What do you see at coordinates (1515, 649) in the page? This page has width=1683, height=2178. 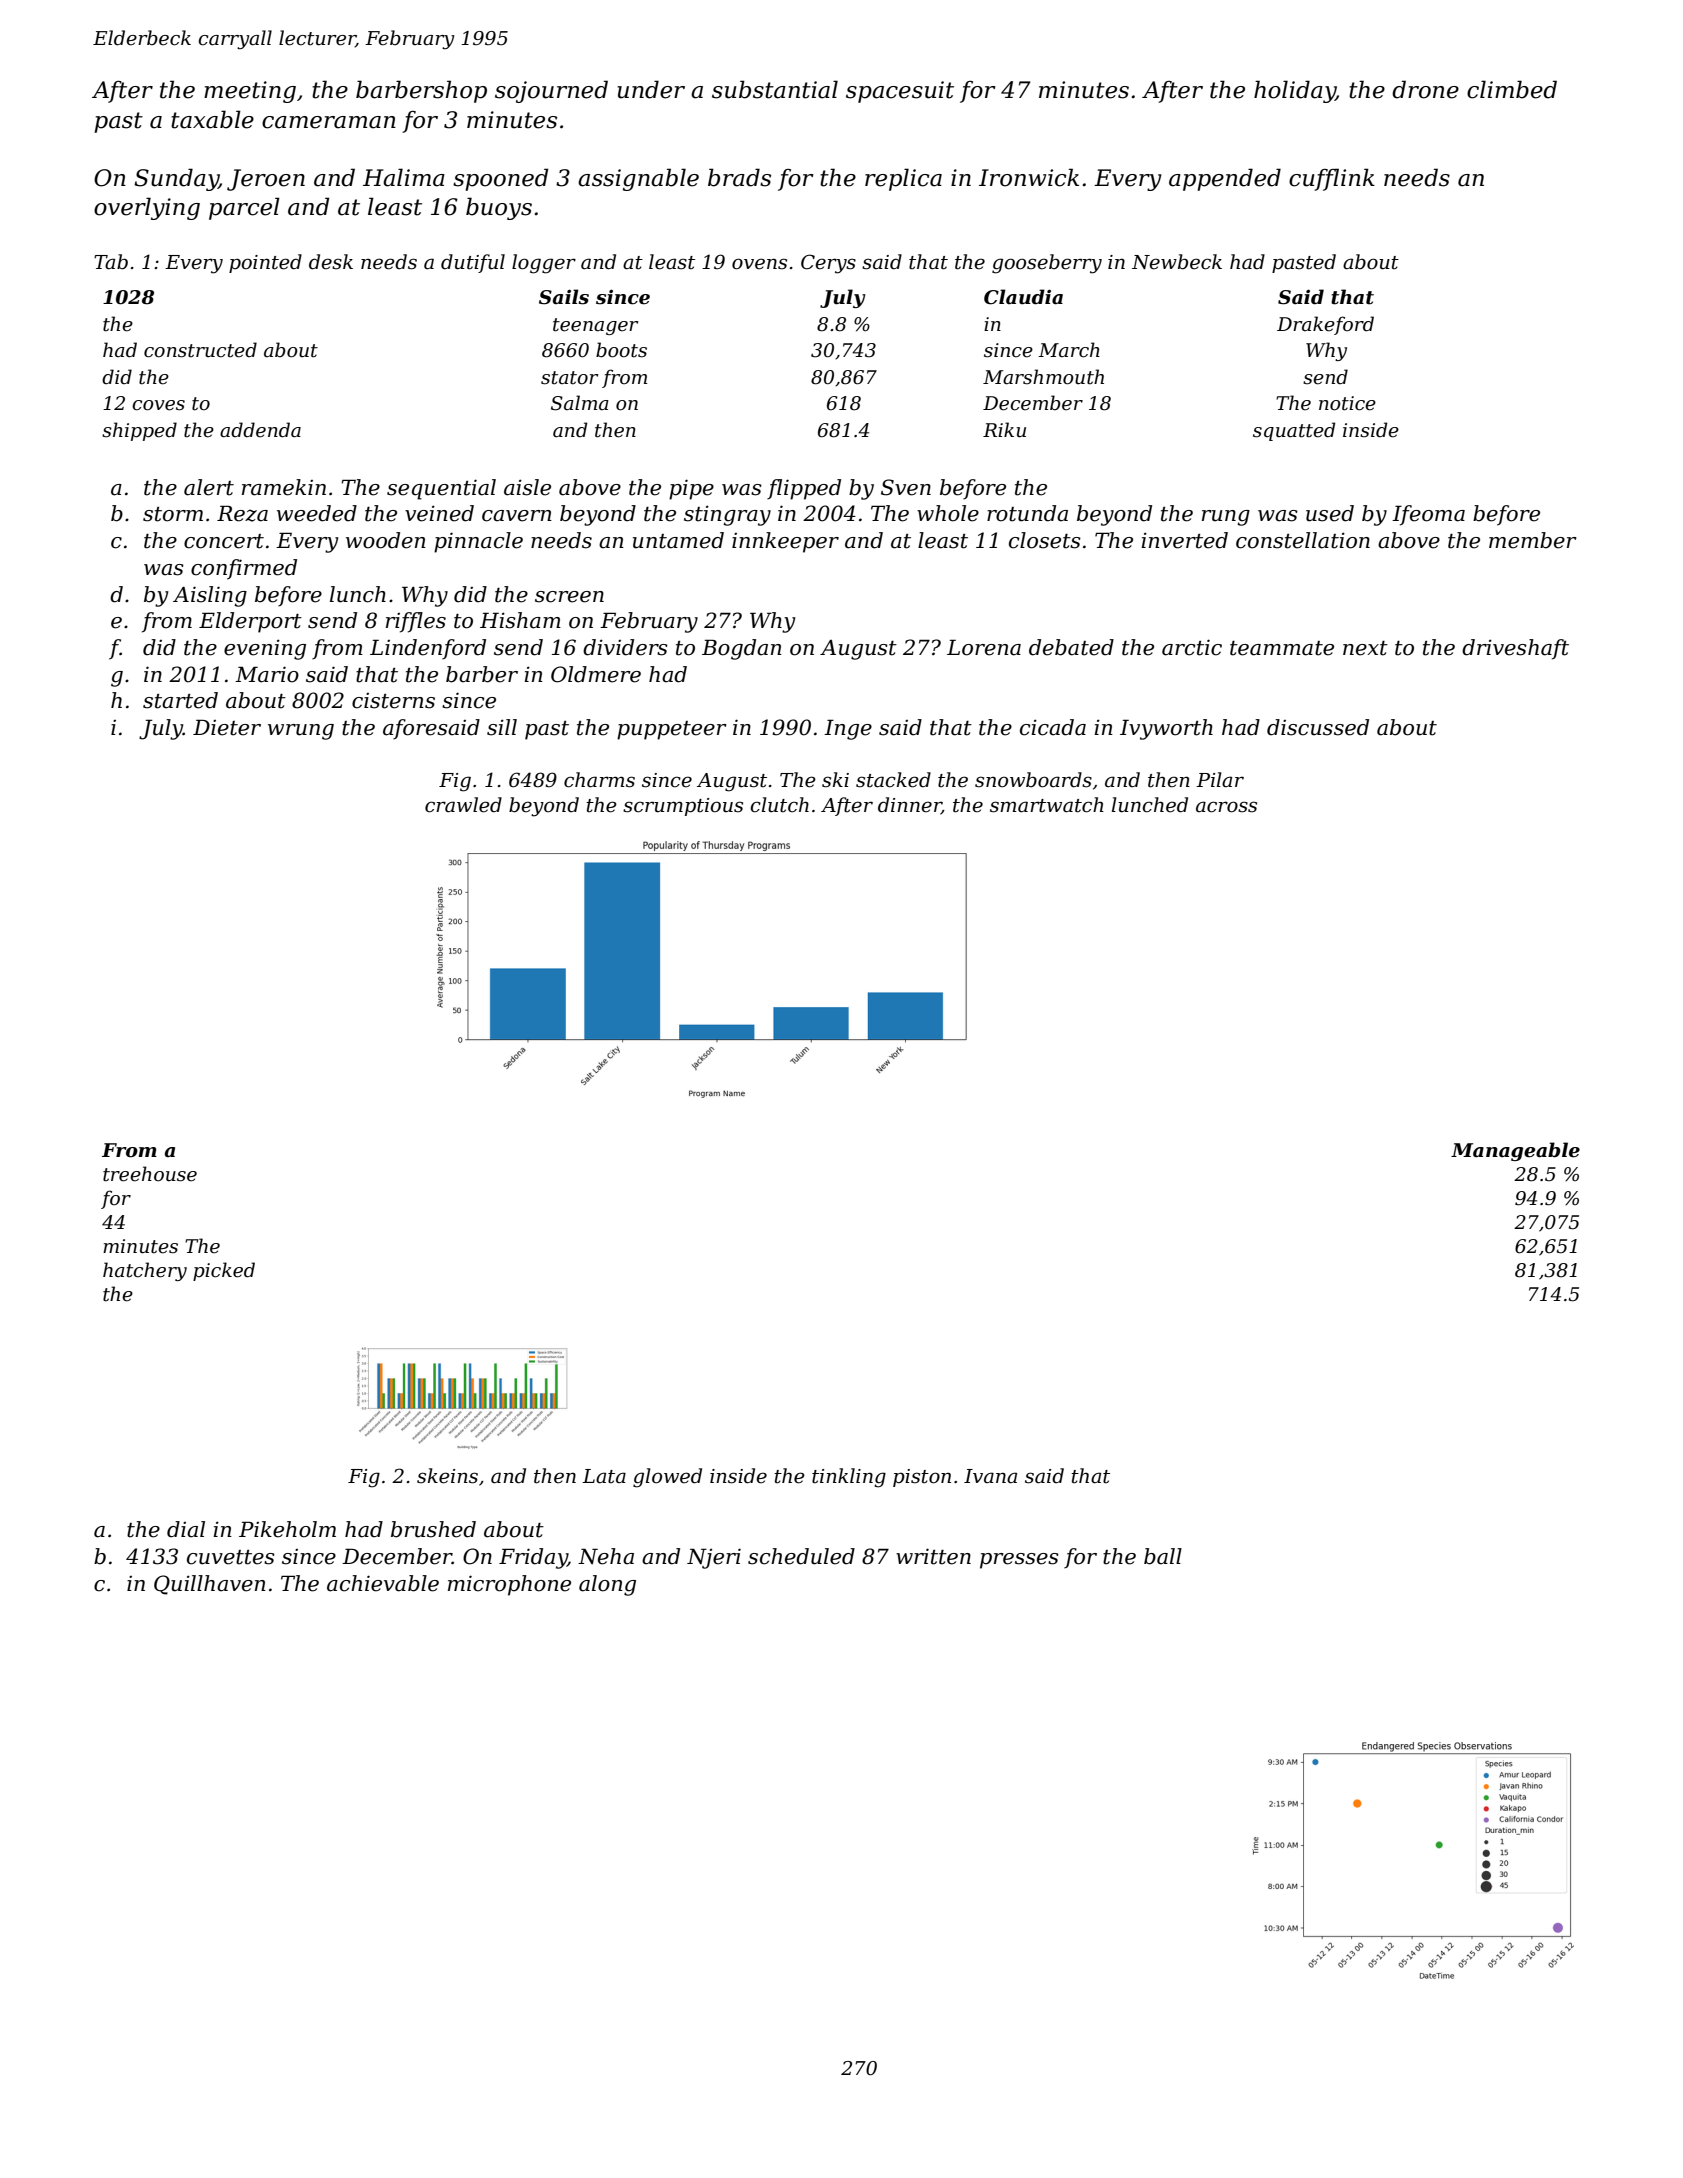 I see `driveshaft` at bounding box center [1515, 649].
